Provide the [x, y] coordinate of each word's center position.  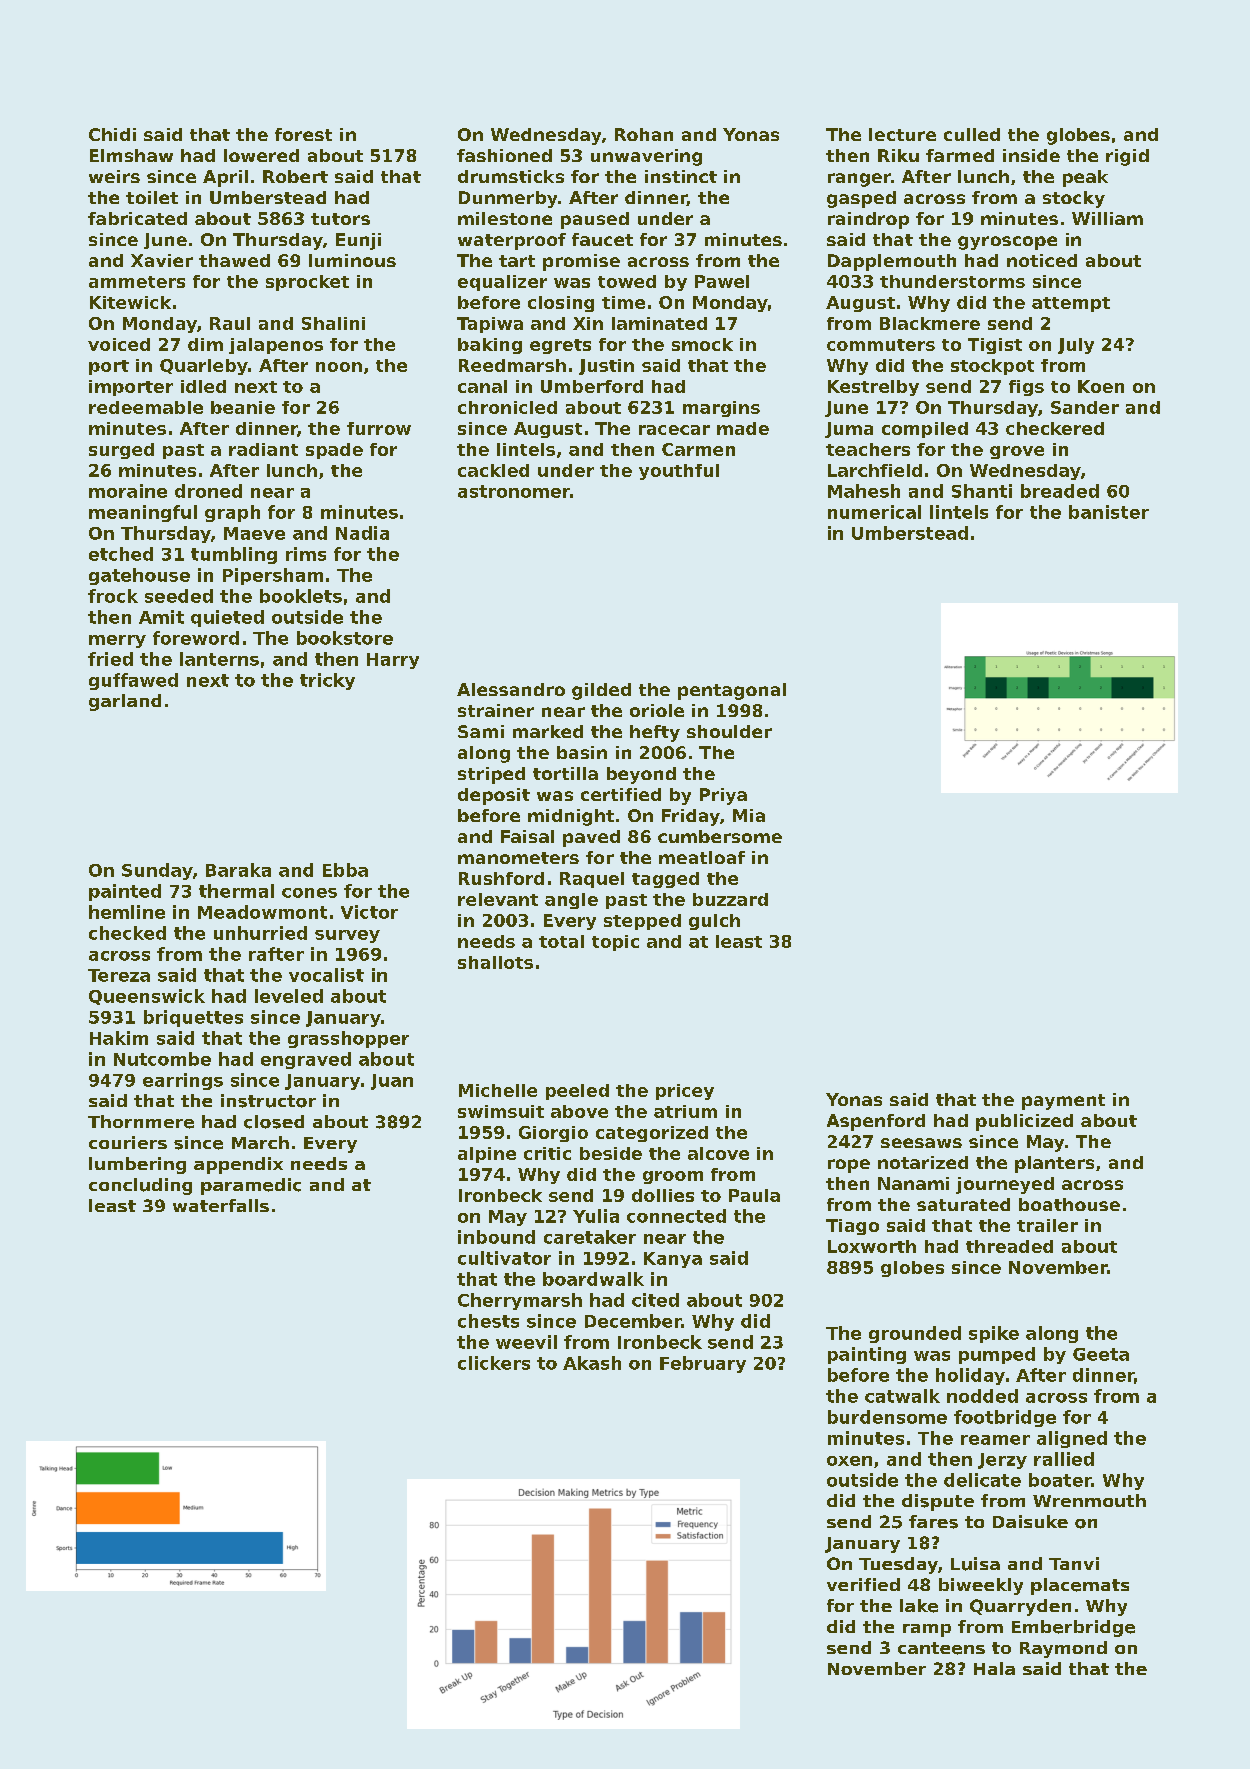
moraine [128, 491]
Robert [295, 176]
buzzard [730, 899]
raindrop [868, 220]
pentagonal [732, 691]
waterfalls [221, 1205]
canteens [941, 1648]
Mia [749, 815]
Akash [592, 1363]
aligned [1072, 1439]
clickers [494, 1363]
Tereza [119, 975]
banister [1109, 512]
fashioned [504, 155]
